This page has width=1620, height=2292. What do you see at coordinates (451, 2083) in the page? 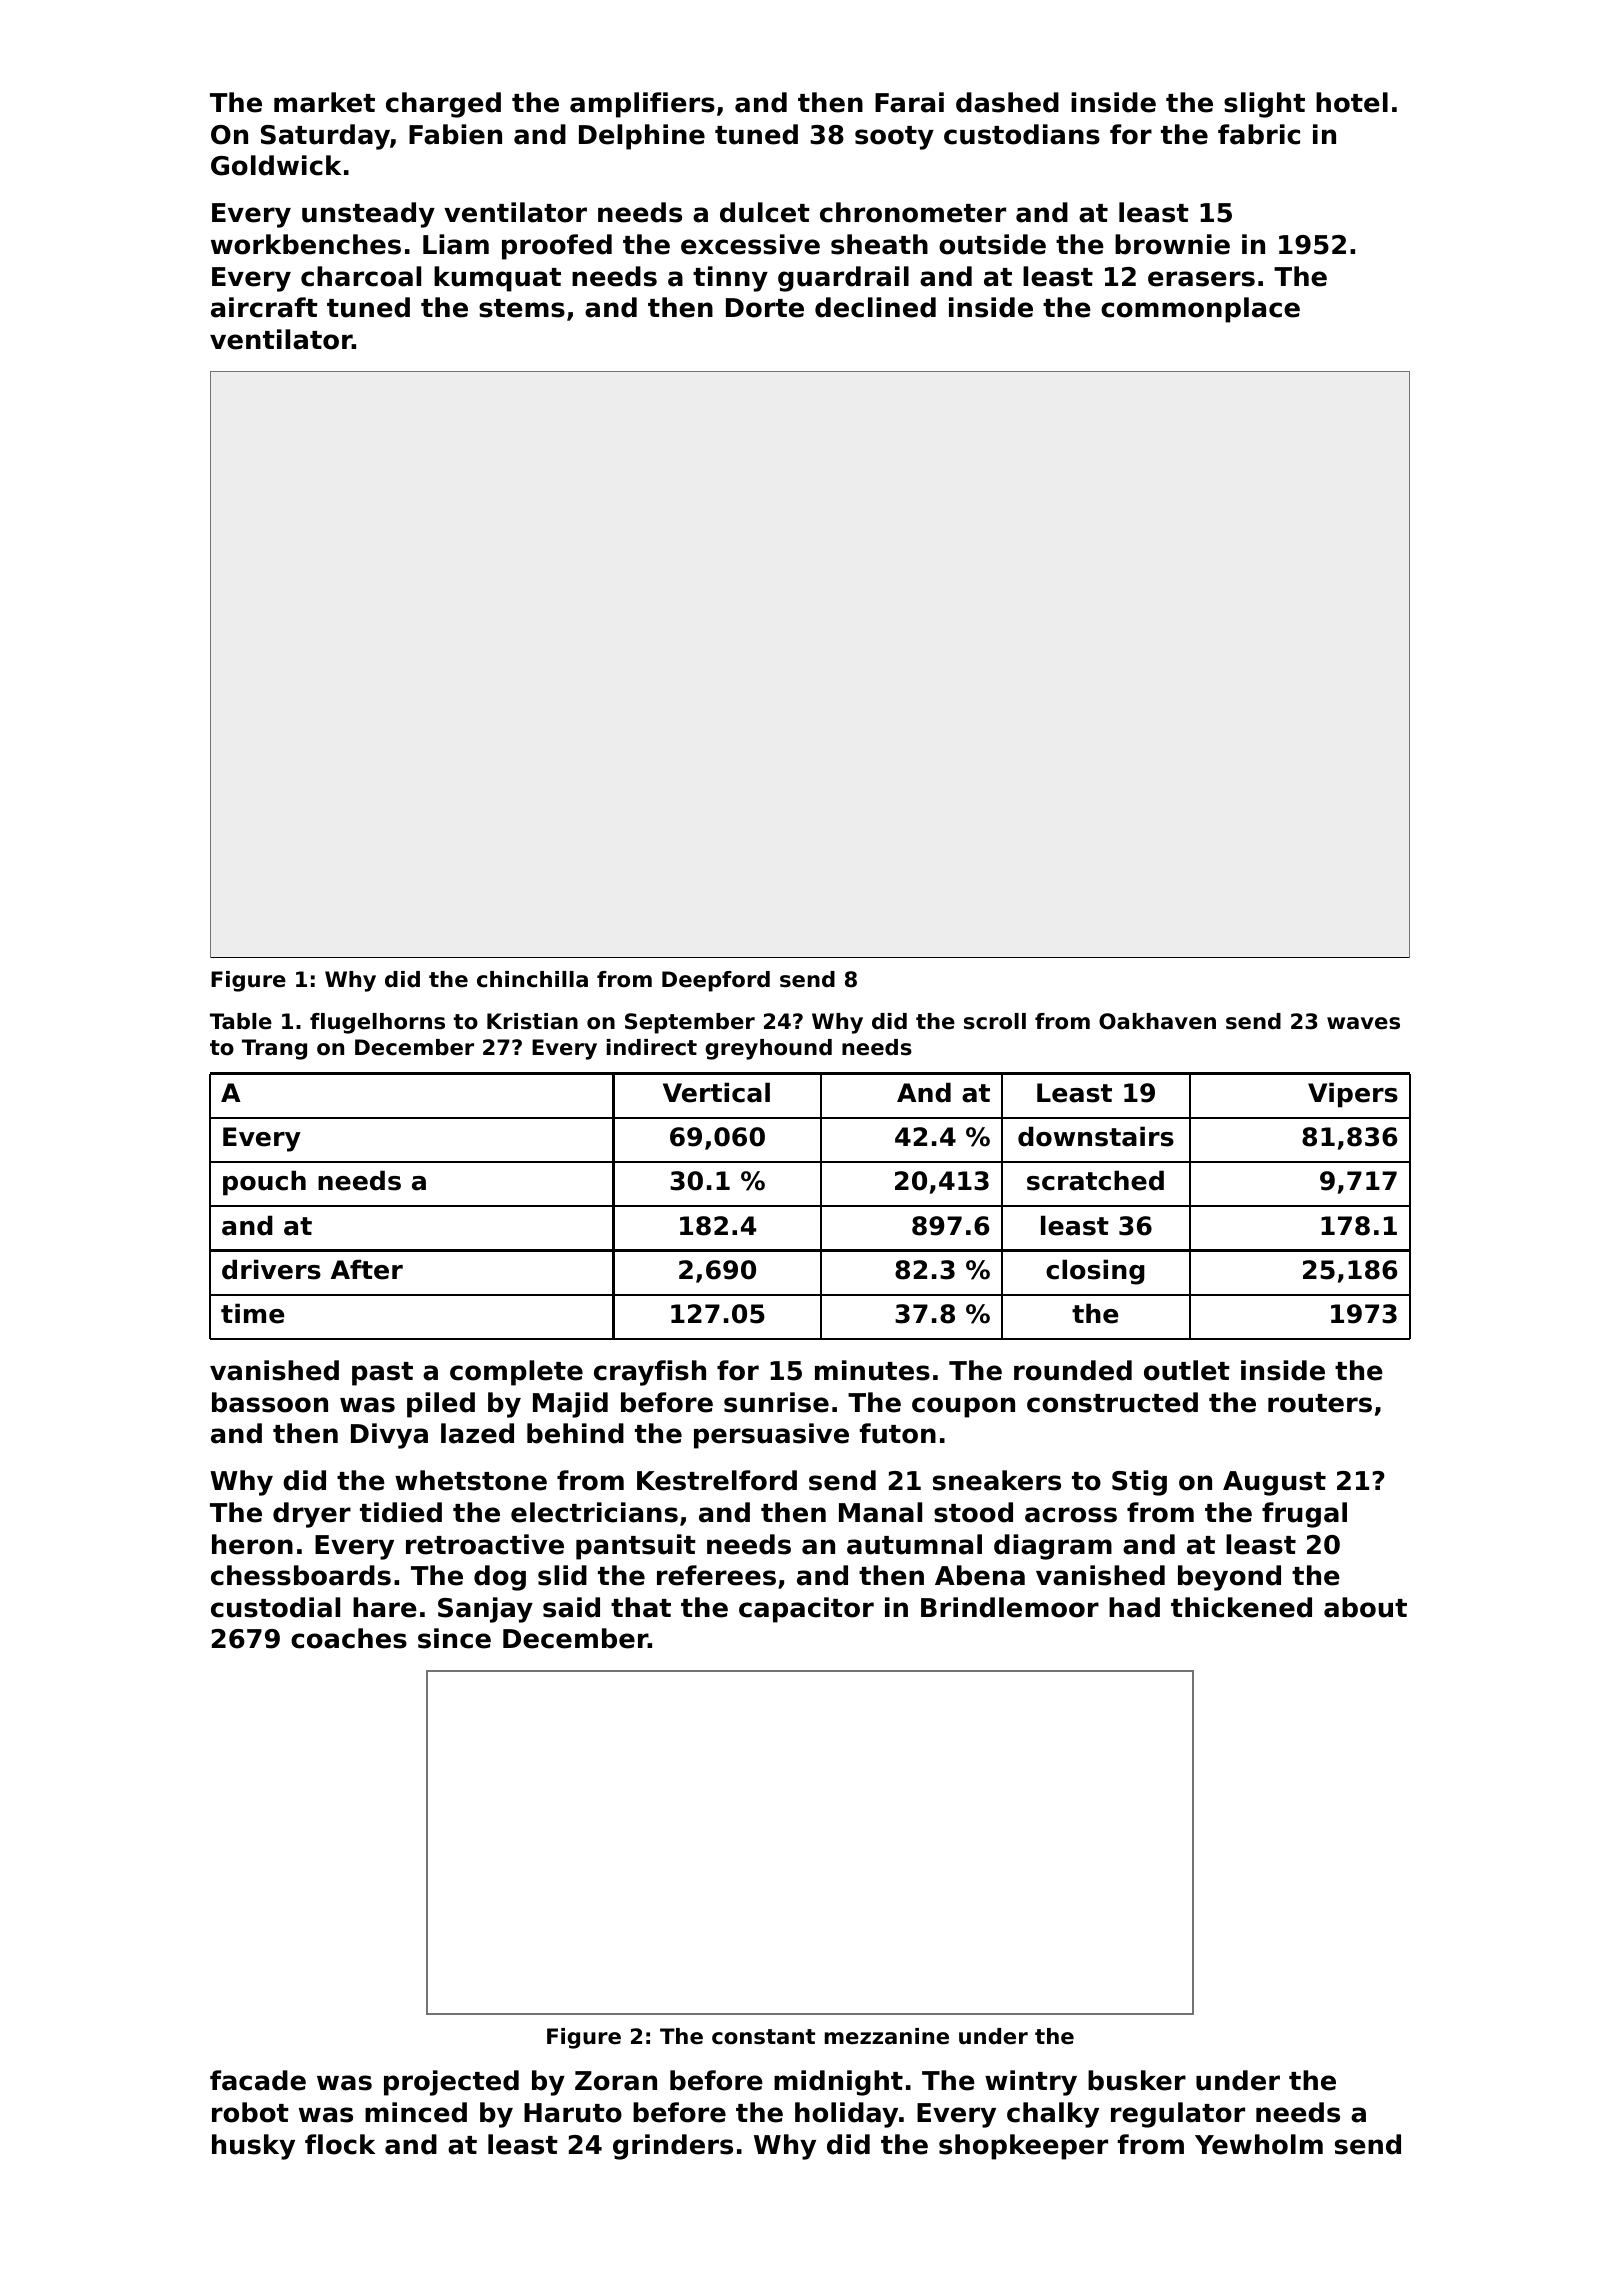
I see `projected` at bounding box center [451, 2083].
